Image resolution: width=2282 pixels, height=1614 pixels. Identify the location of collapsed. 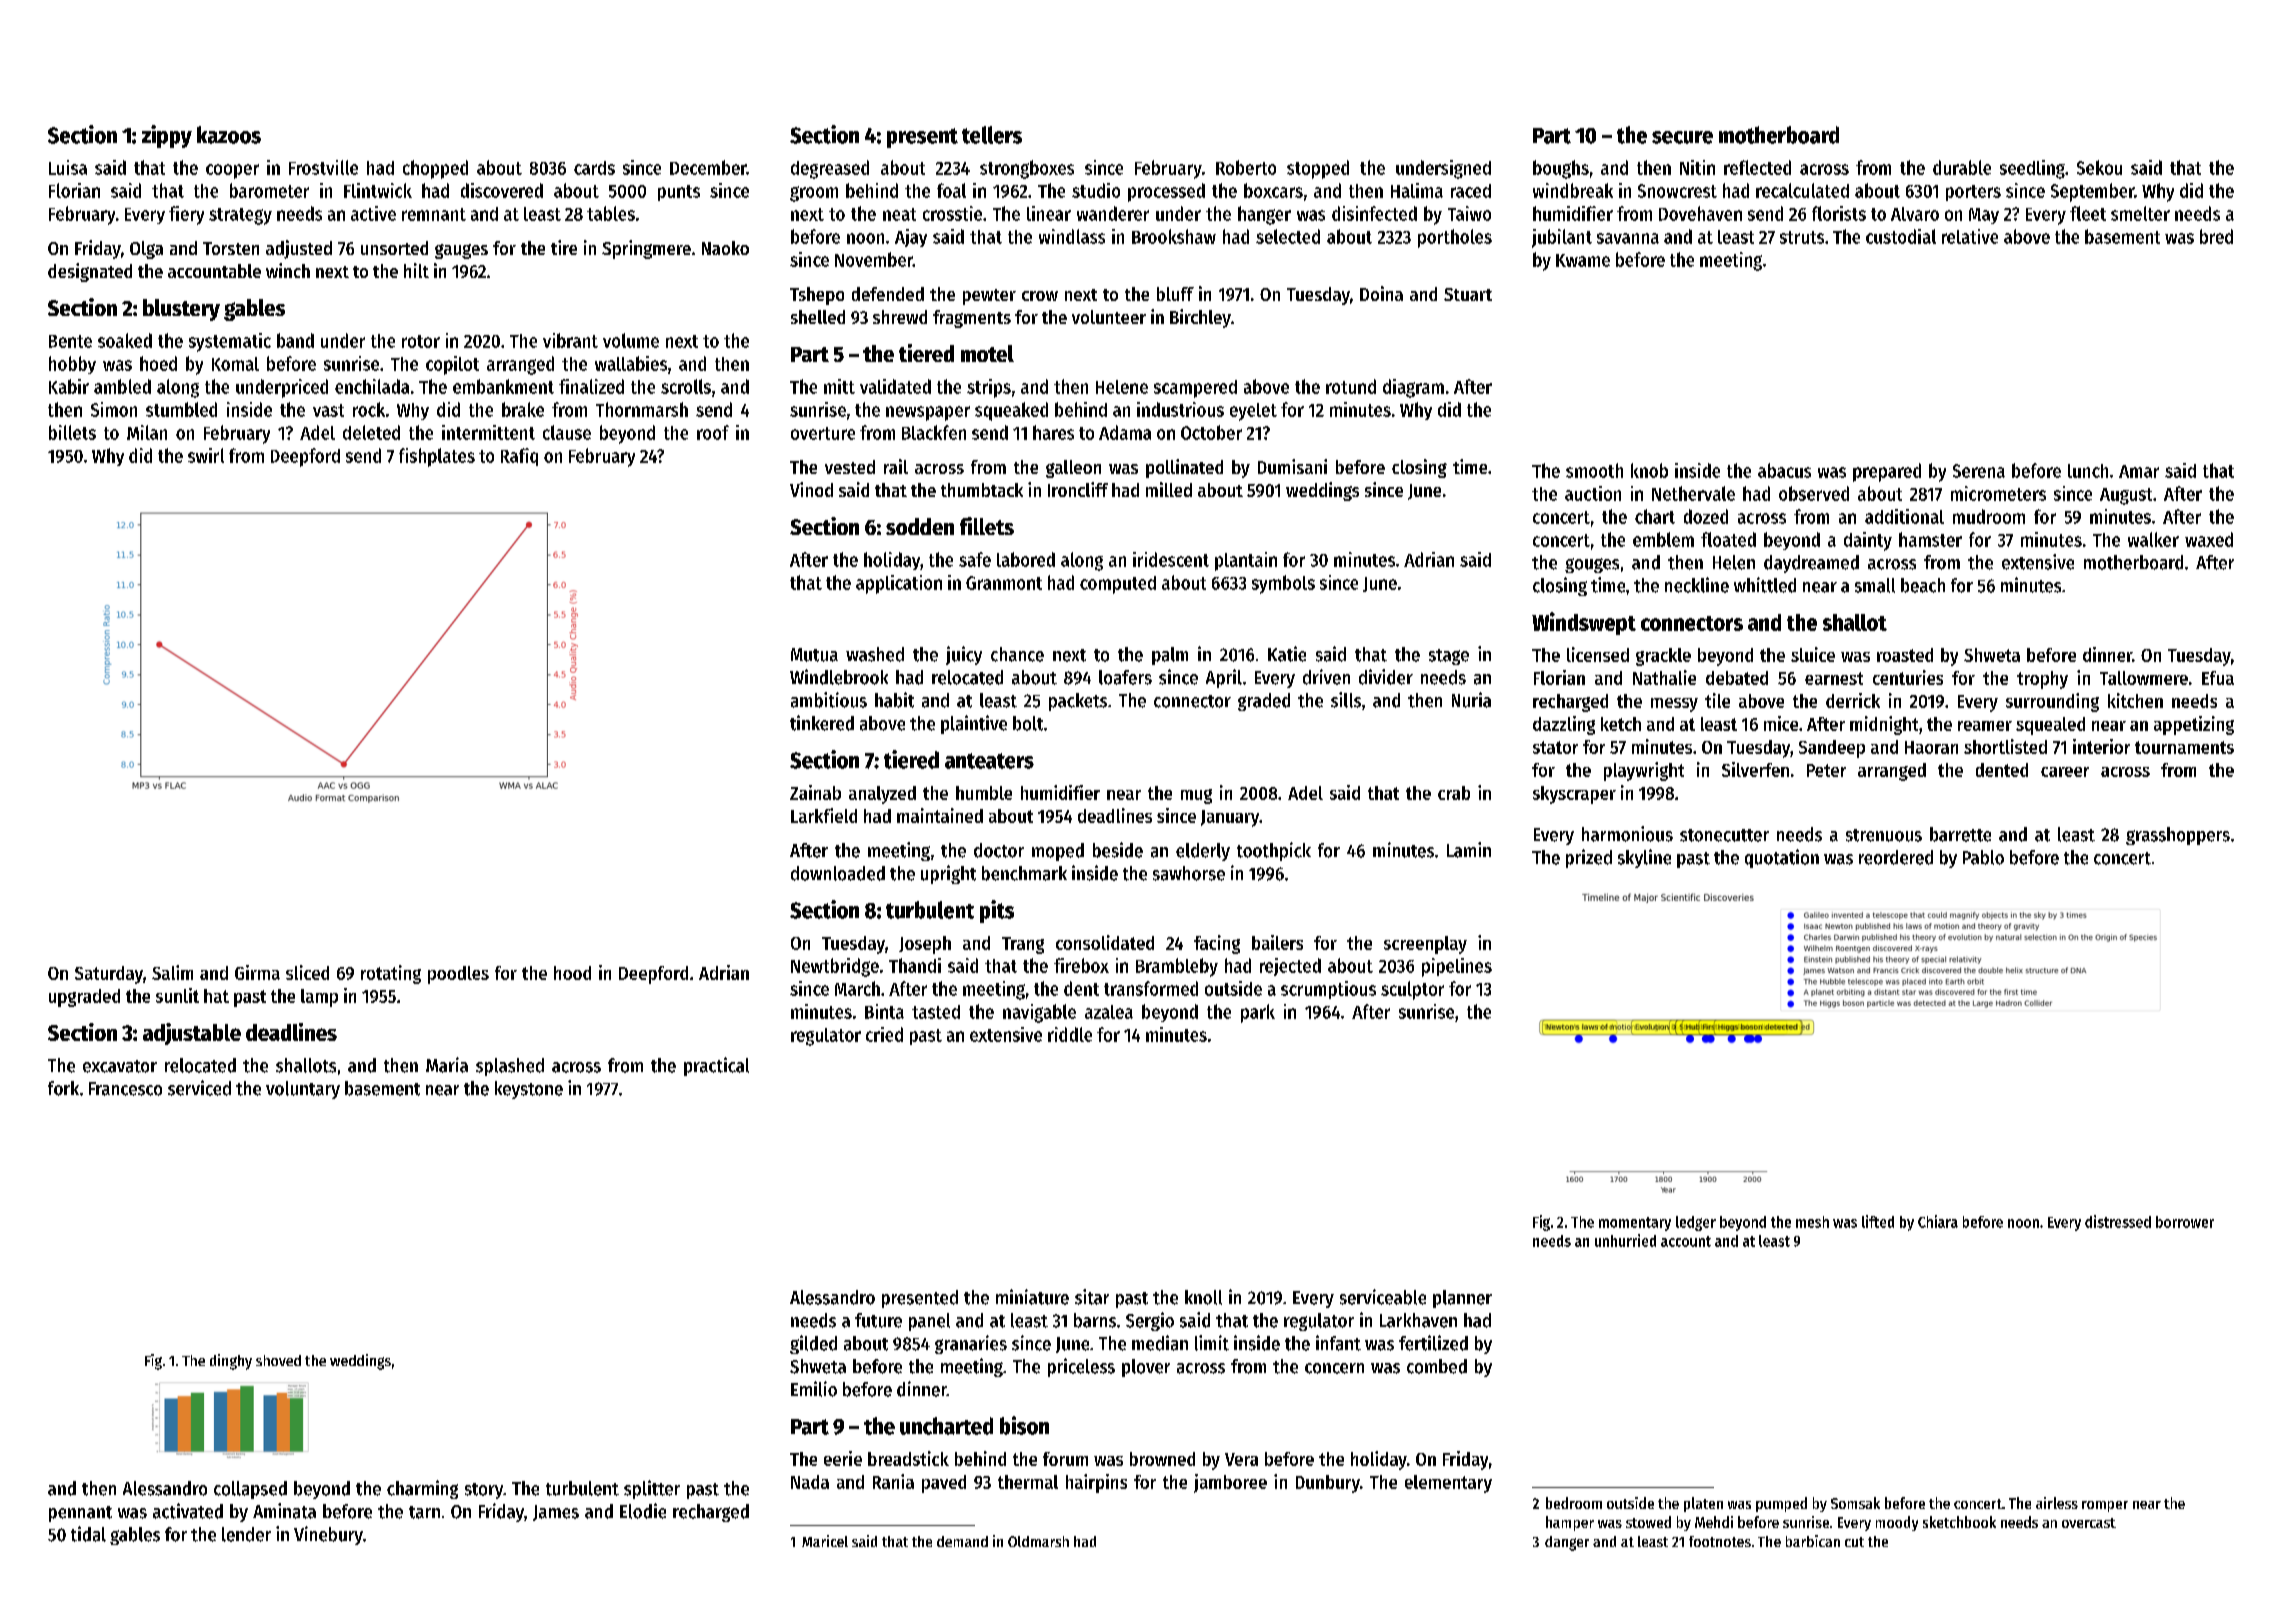
(250, 1490).
